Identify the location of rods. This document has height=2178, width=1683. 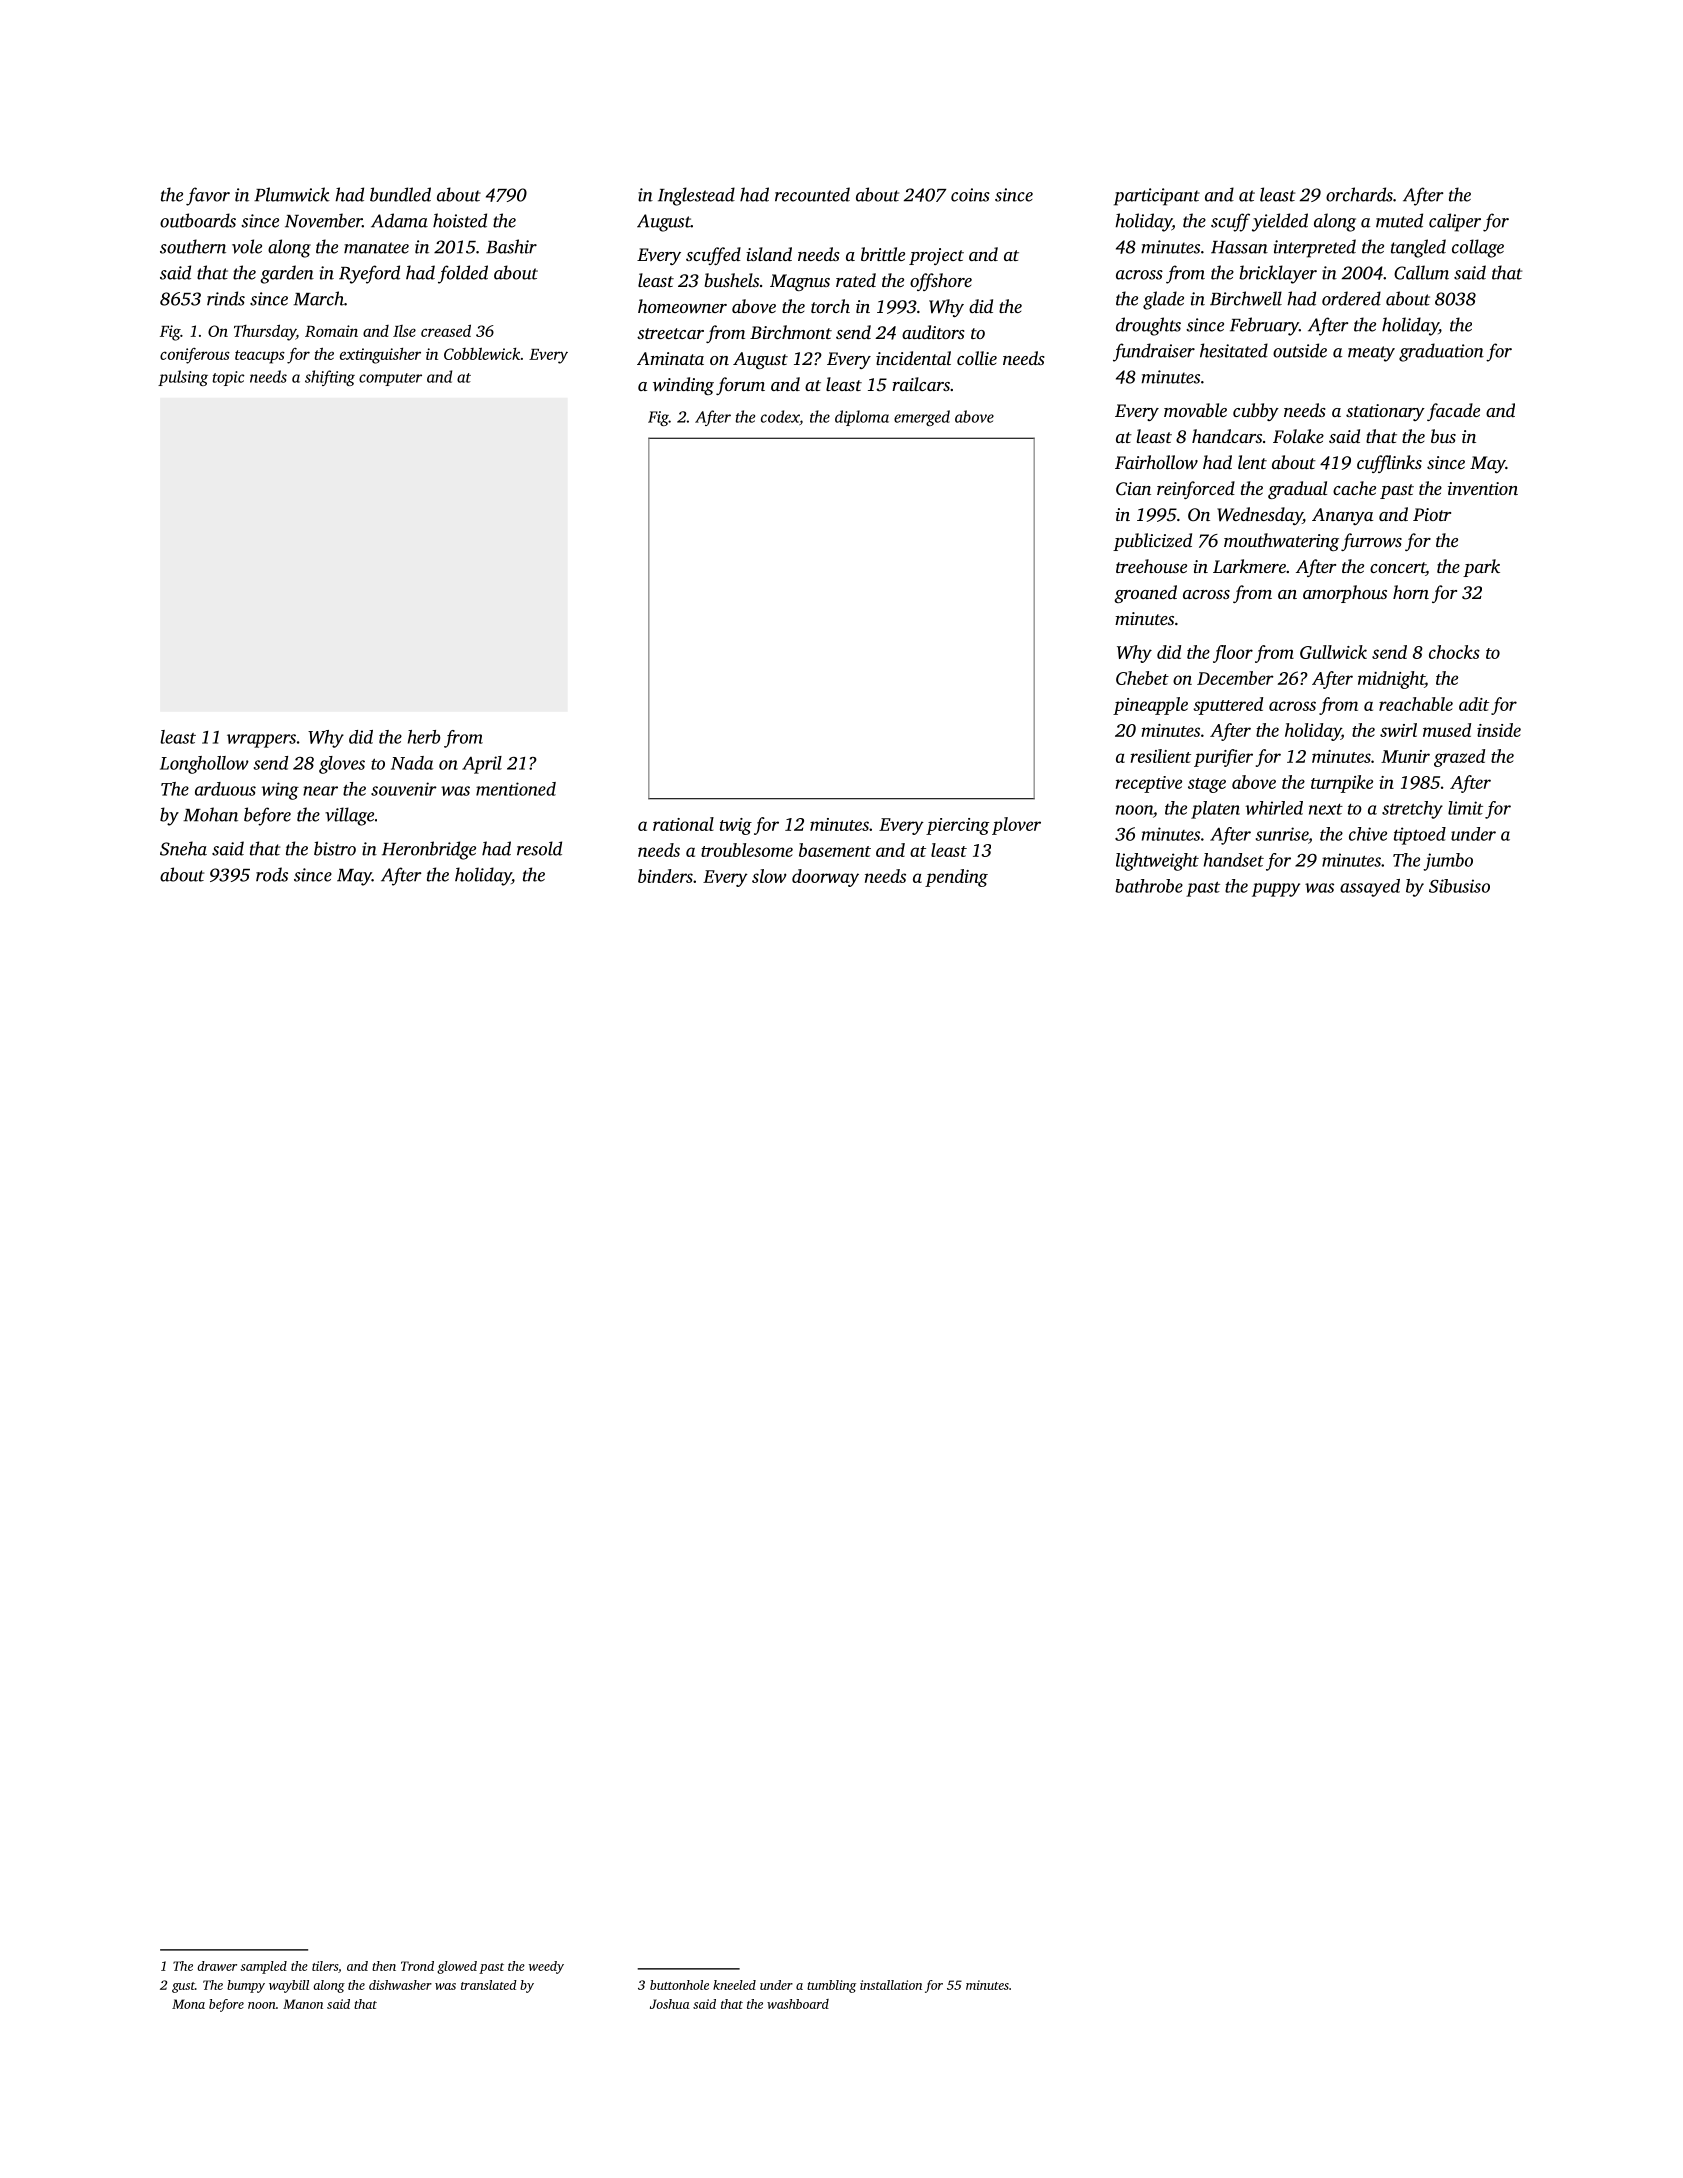
(272, 874).
